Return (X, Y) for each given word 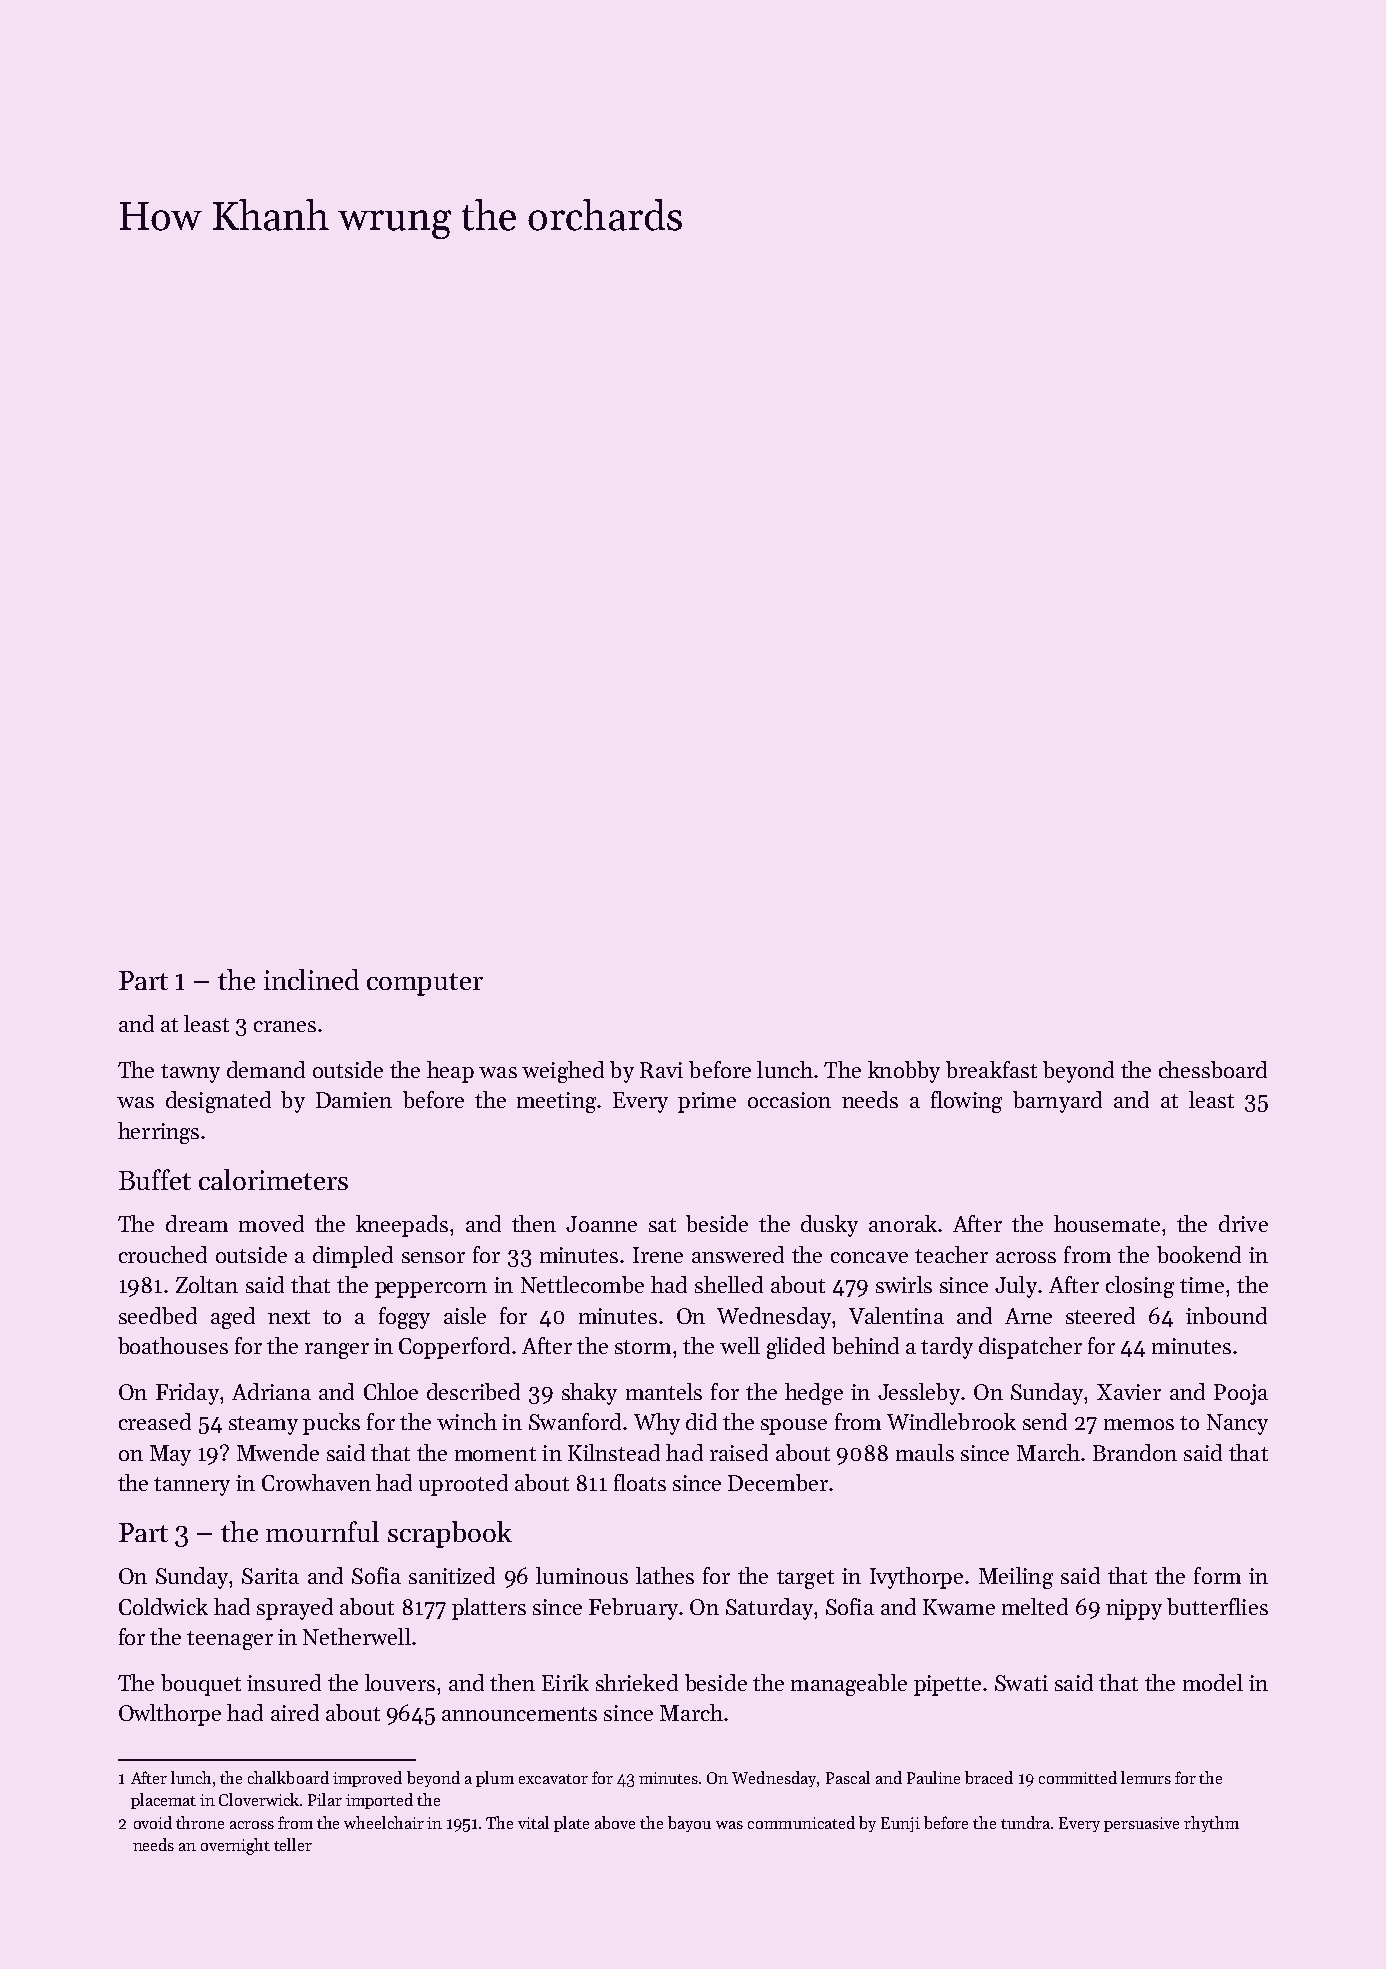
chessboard (1213, 1069)
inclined (311, 979)
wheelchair (384, 1822)
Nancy (1237, 1424)
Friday (187, 1394)
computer (425, 984)
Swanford (575, 1421)
